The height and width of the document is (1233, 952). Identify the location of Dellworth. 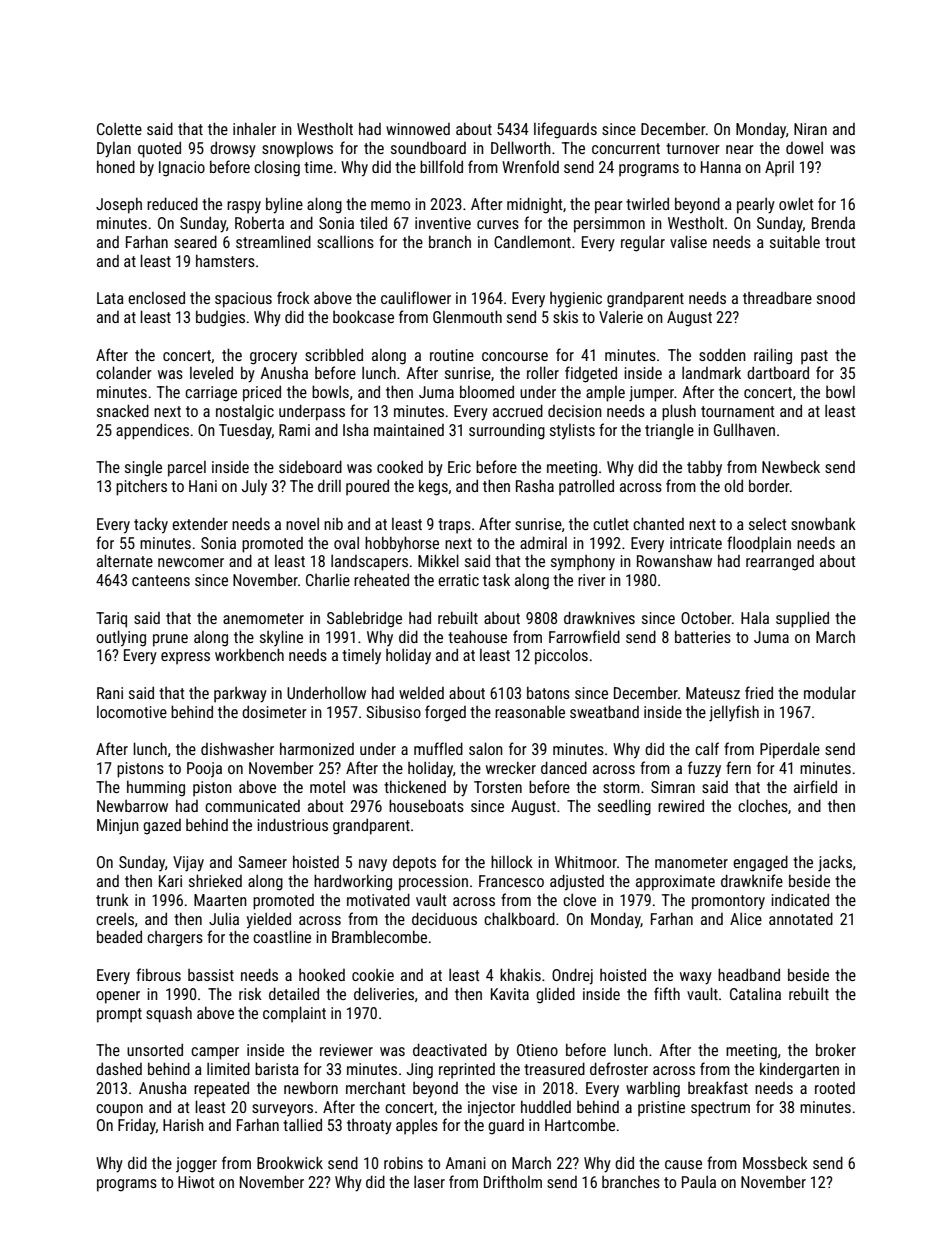
(521, 147).
